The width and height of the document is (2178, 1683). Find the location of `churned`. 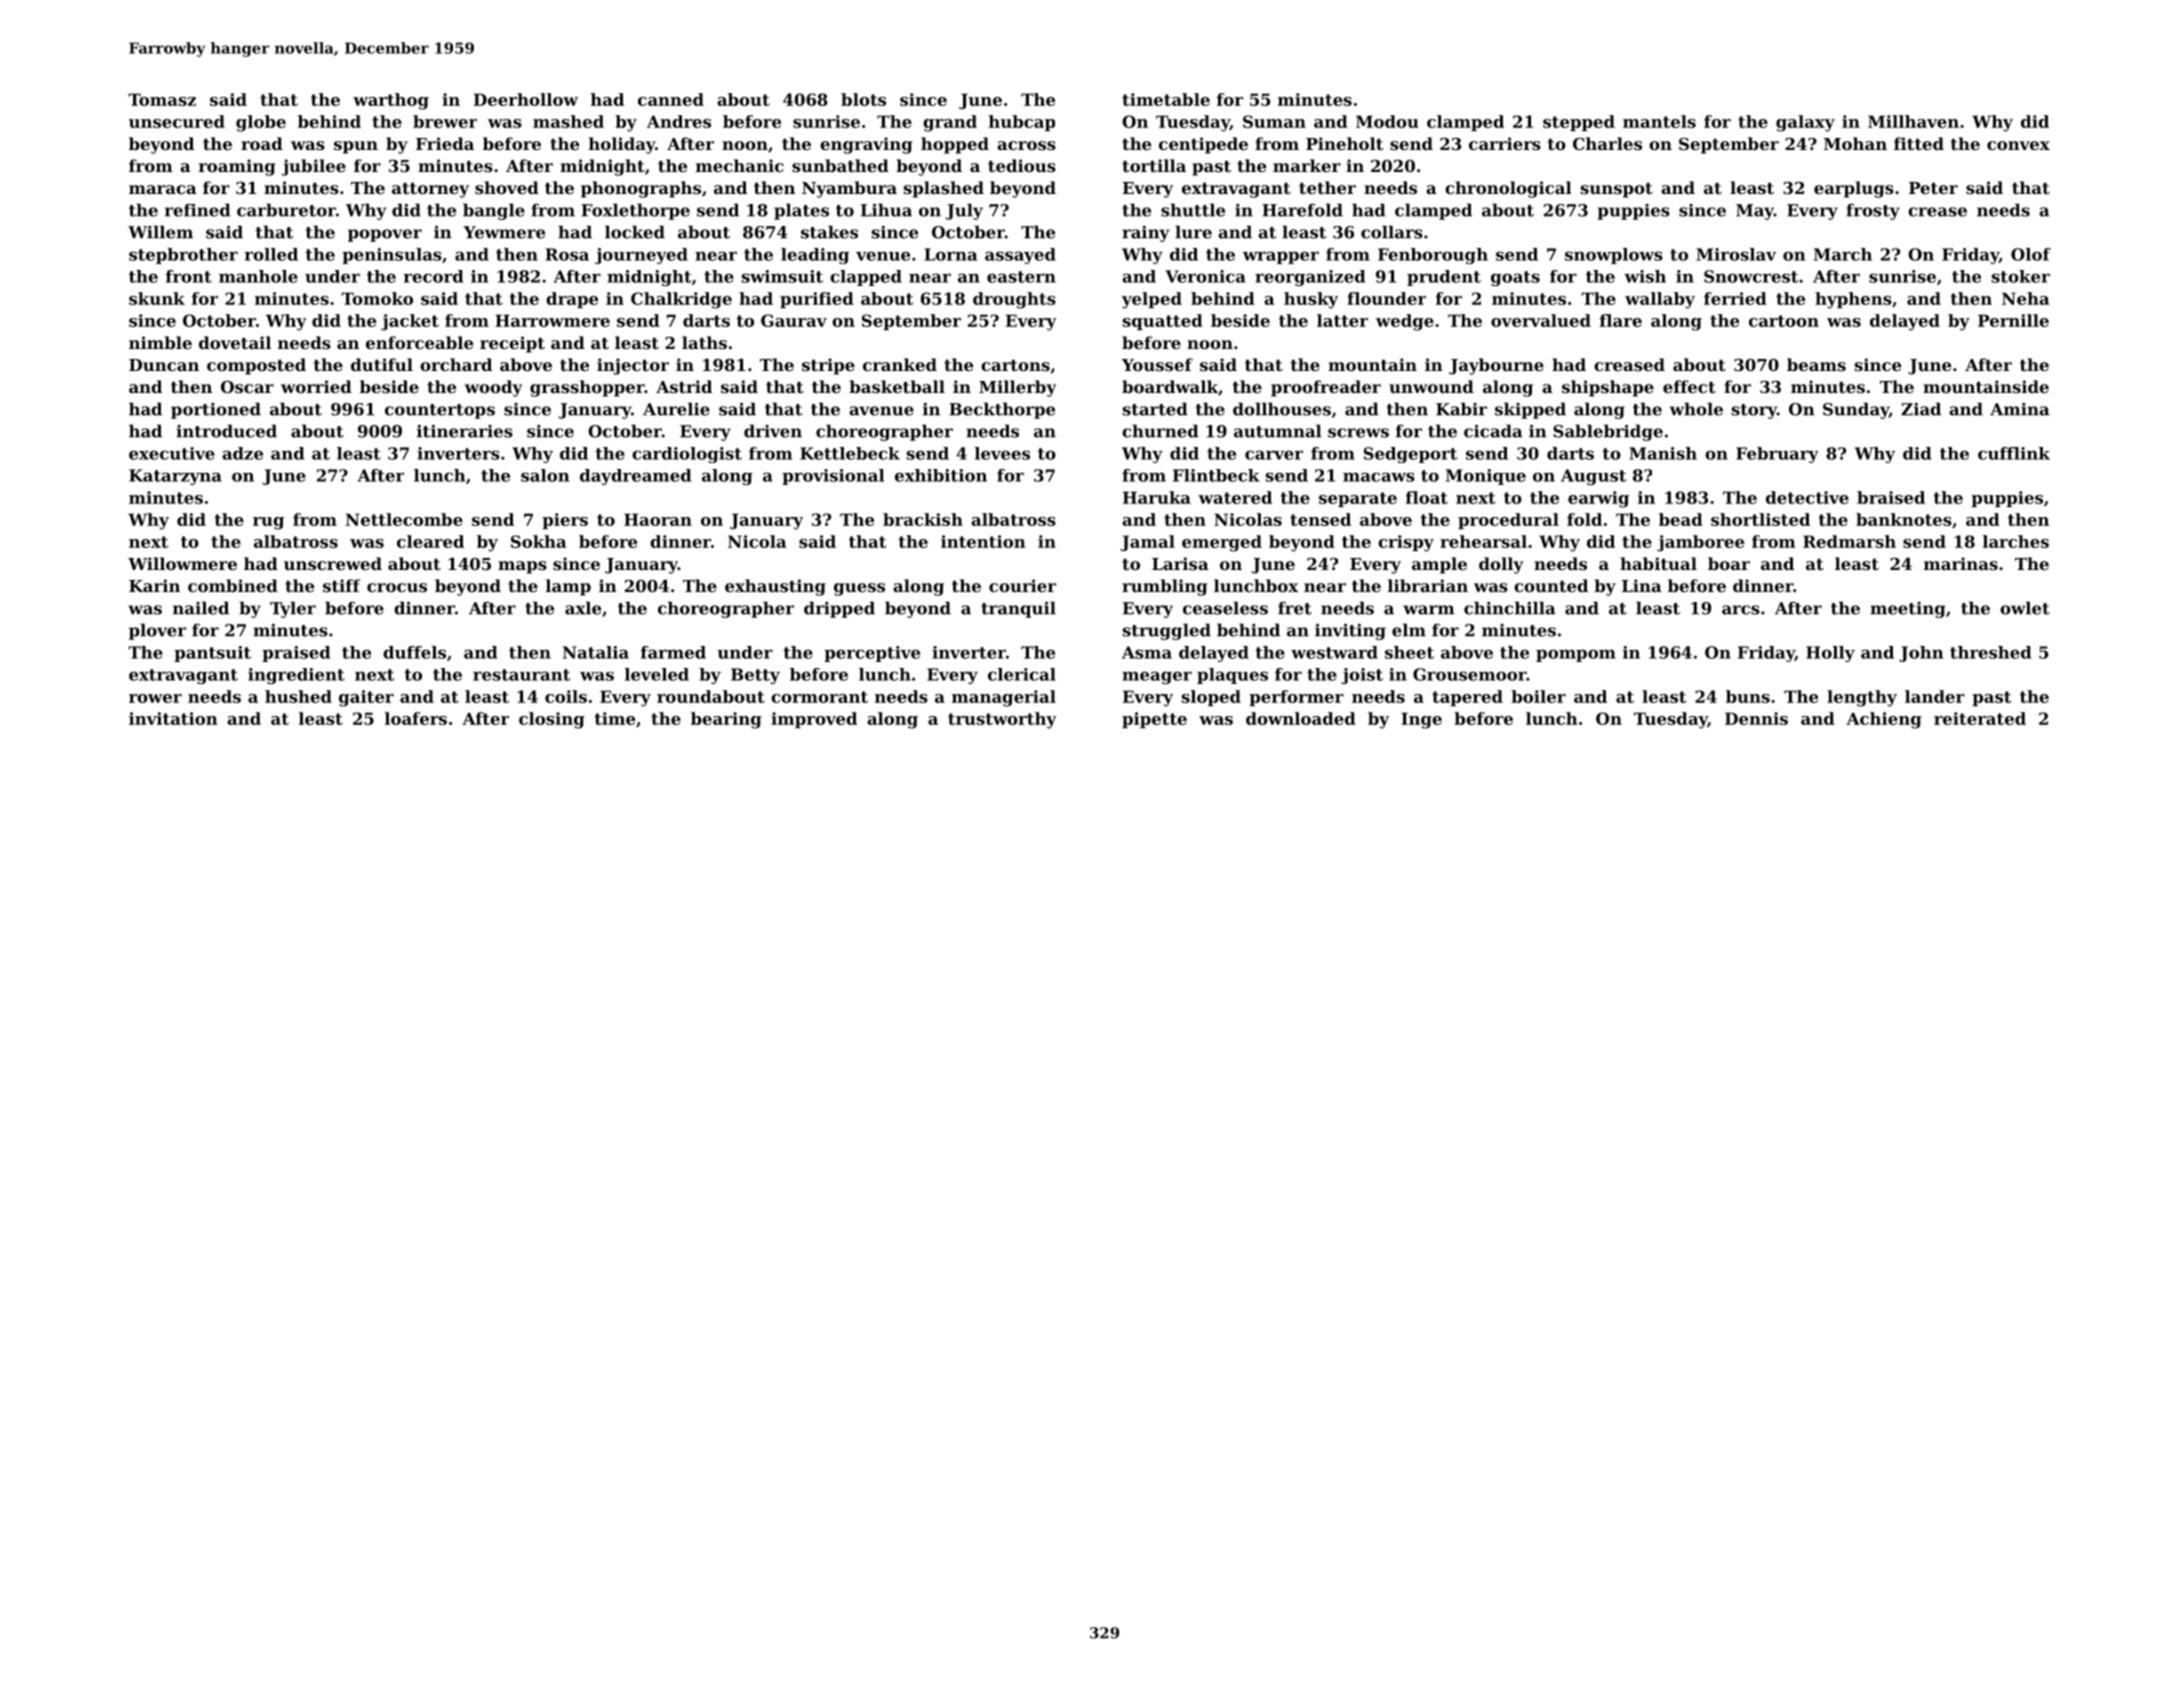

churned is located at coordinates (1160, 431).
